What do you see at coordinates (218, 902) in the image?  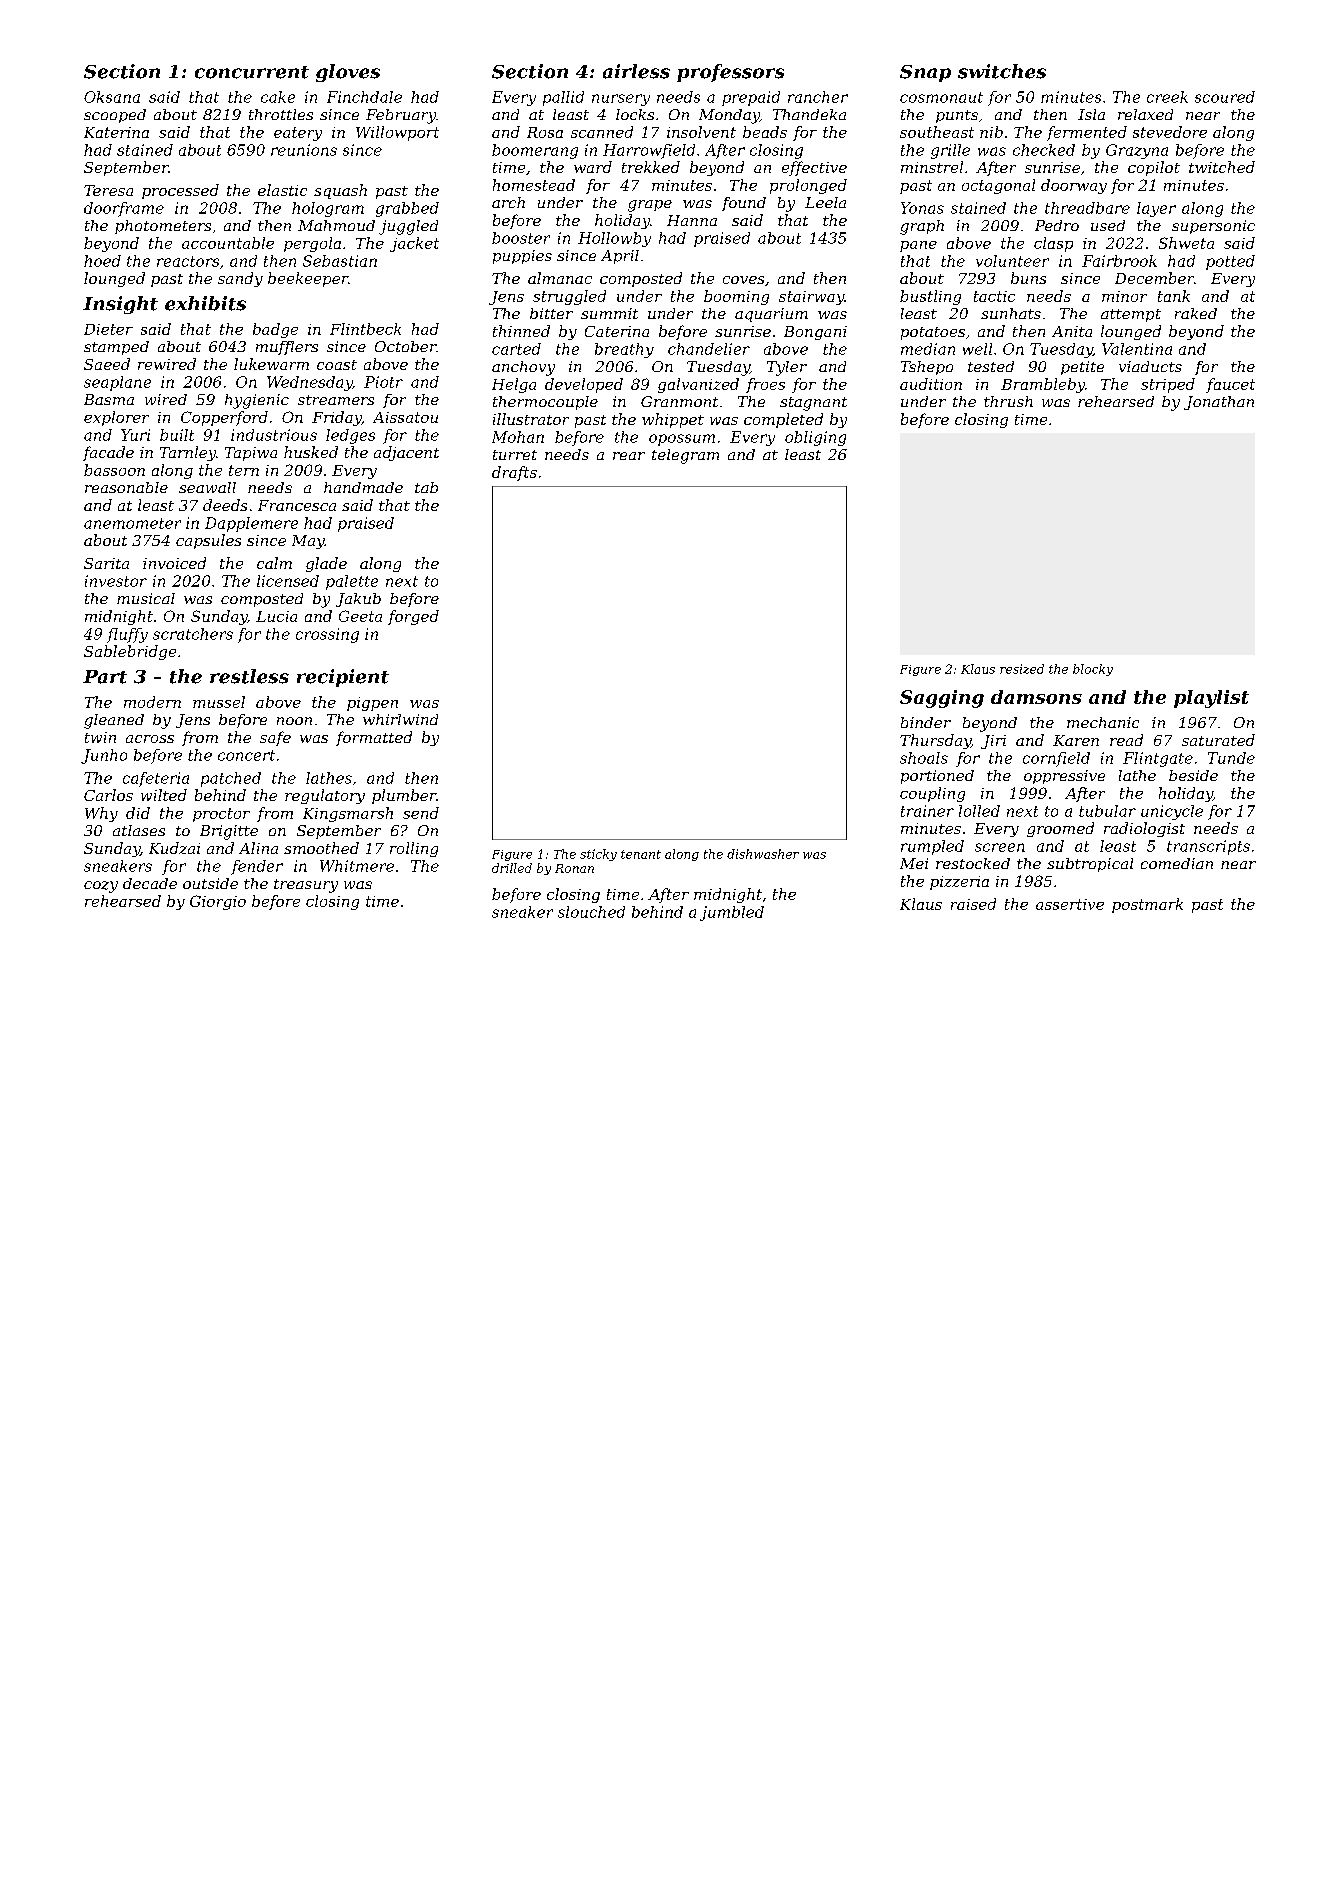 I see `Giorgio` at bounding box center [218, 902].
